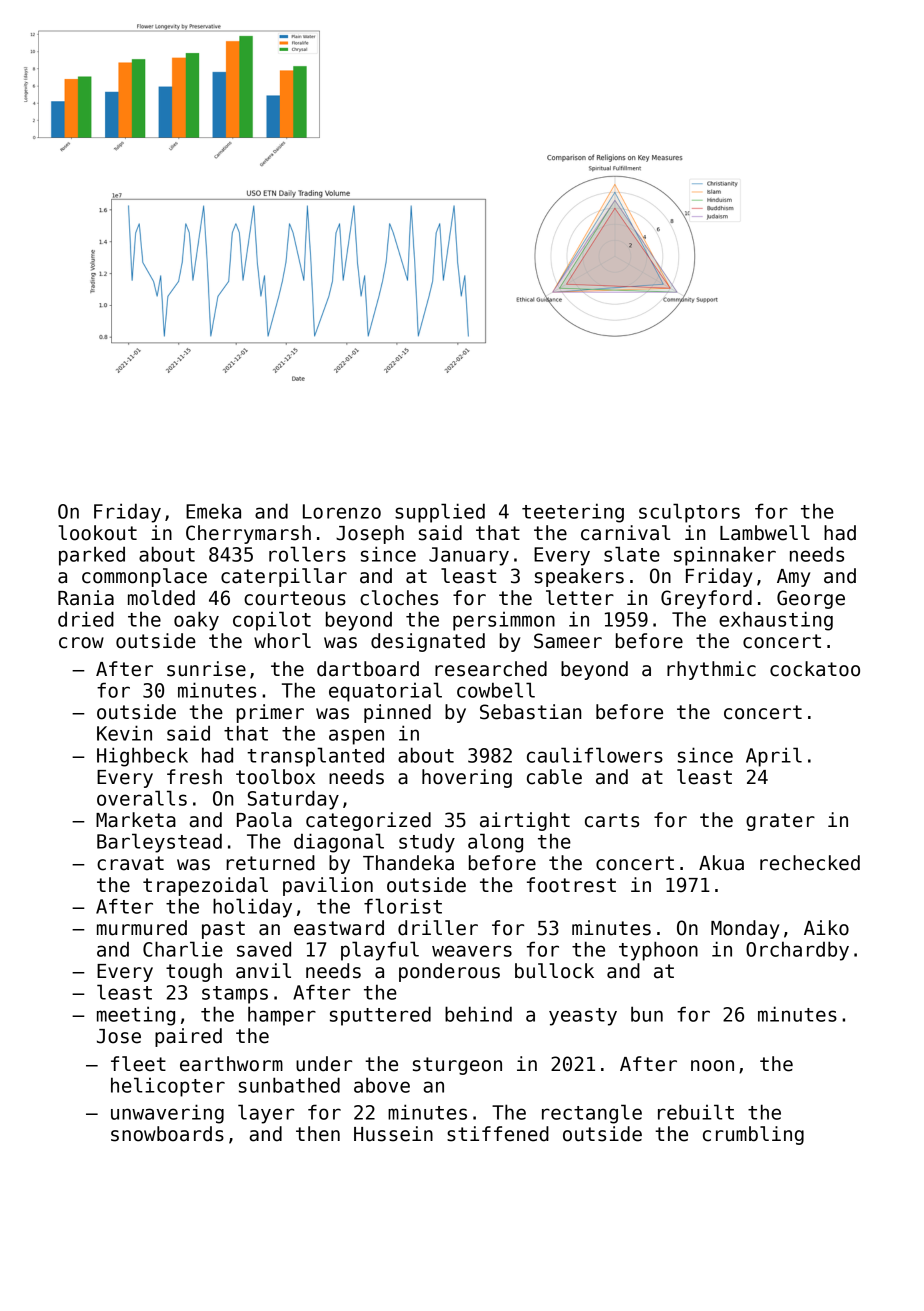 Image resolution: width=924 pixels, height=1311 pixels. I want to click on cravat, so click(130, 863).
